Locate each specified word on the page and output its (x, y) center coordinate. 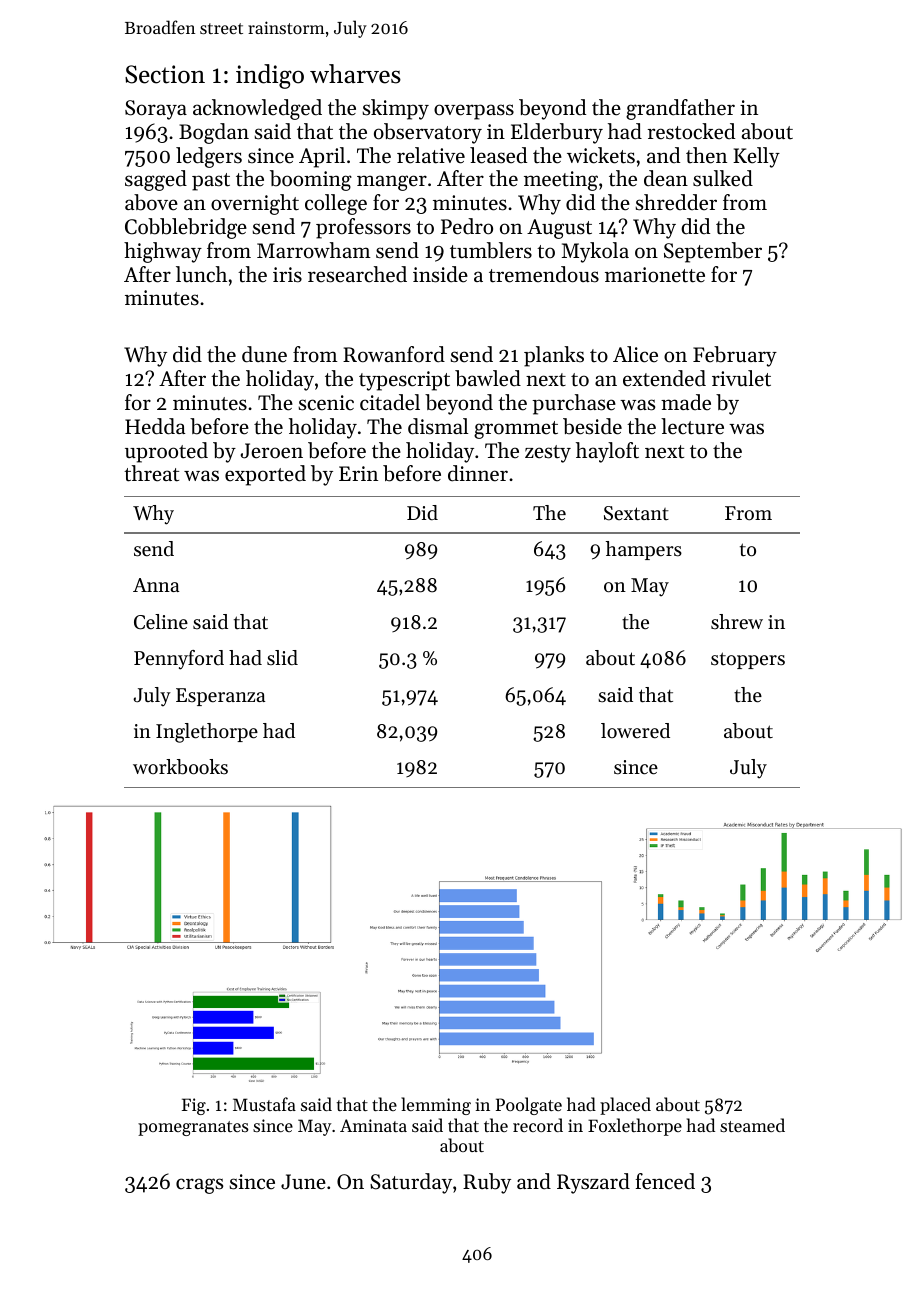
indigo (270, 76)
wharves (355, 74)
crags (199, 1186)
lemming (436, 1106)
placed (625, 1106)
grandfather (680, 109)
